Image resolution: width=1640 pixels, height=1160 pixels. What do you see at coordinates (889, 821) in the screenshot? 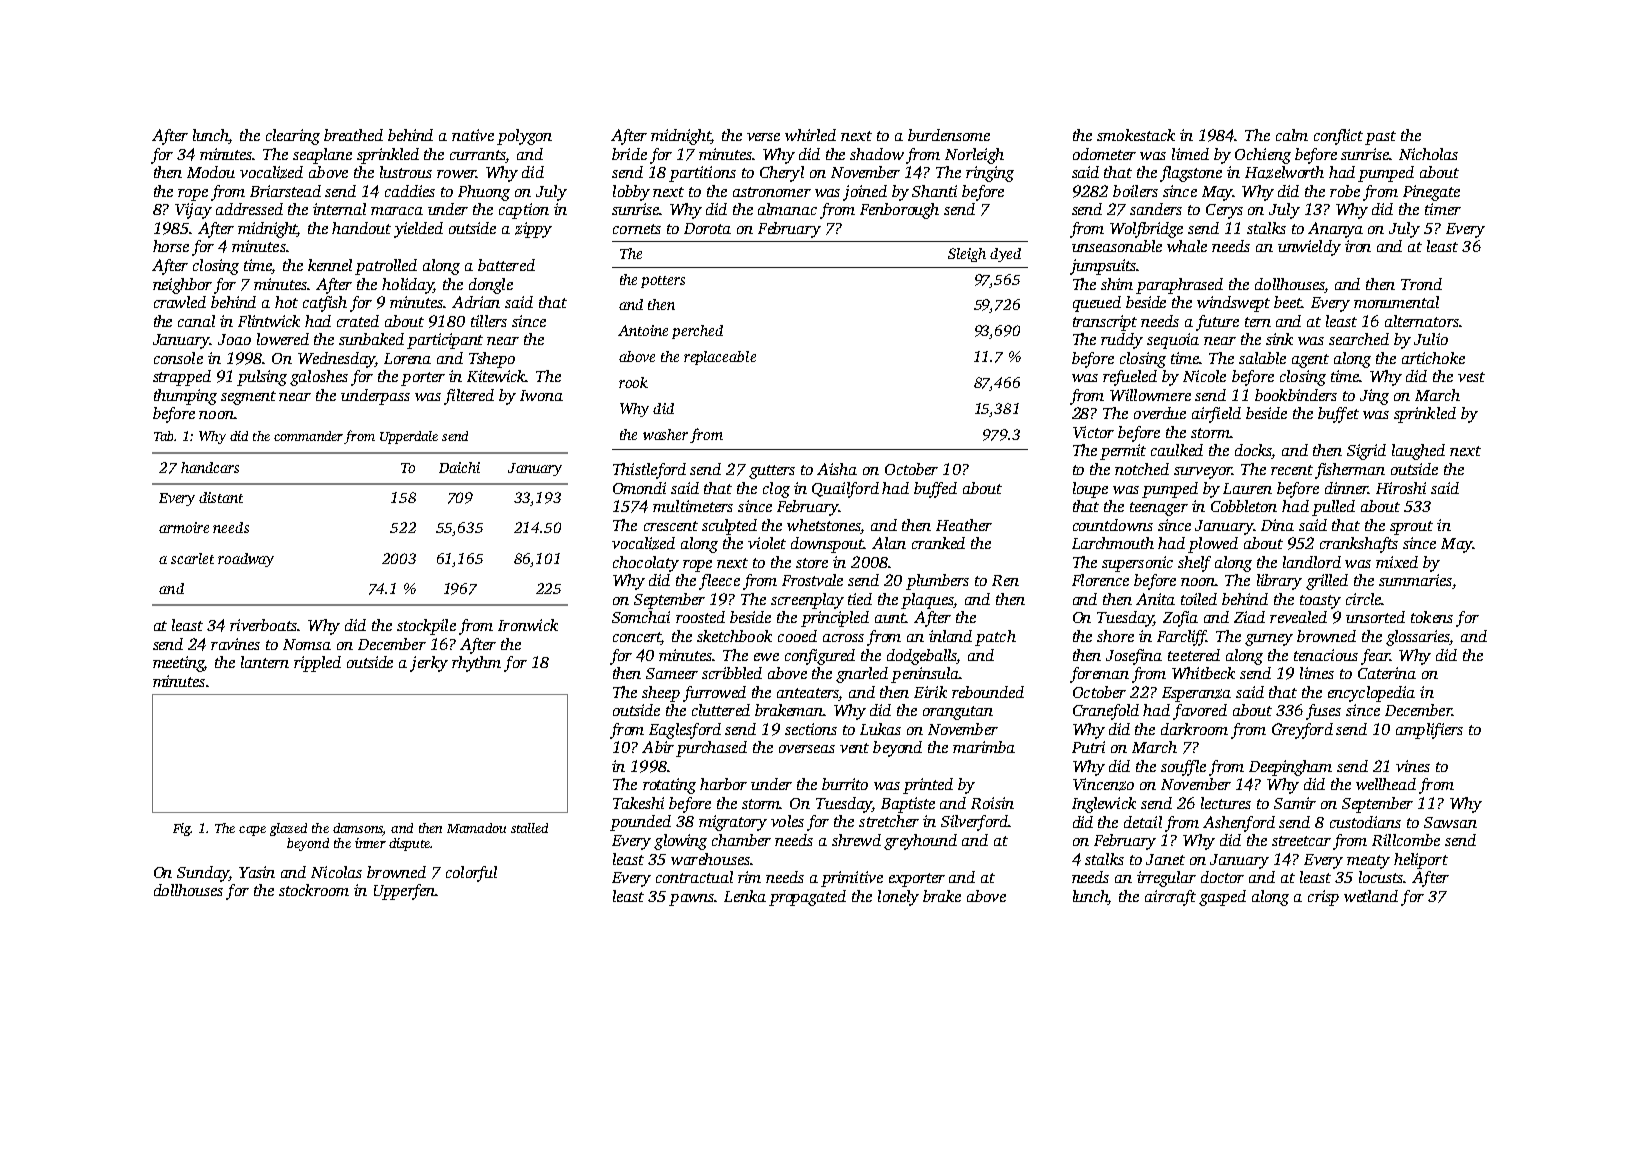
I see `stretcher` at bounding box center [889, 821].
